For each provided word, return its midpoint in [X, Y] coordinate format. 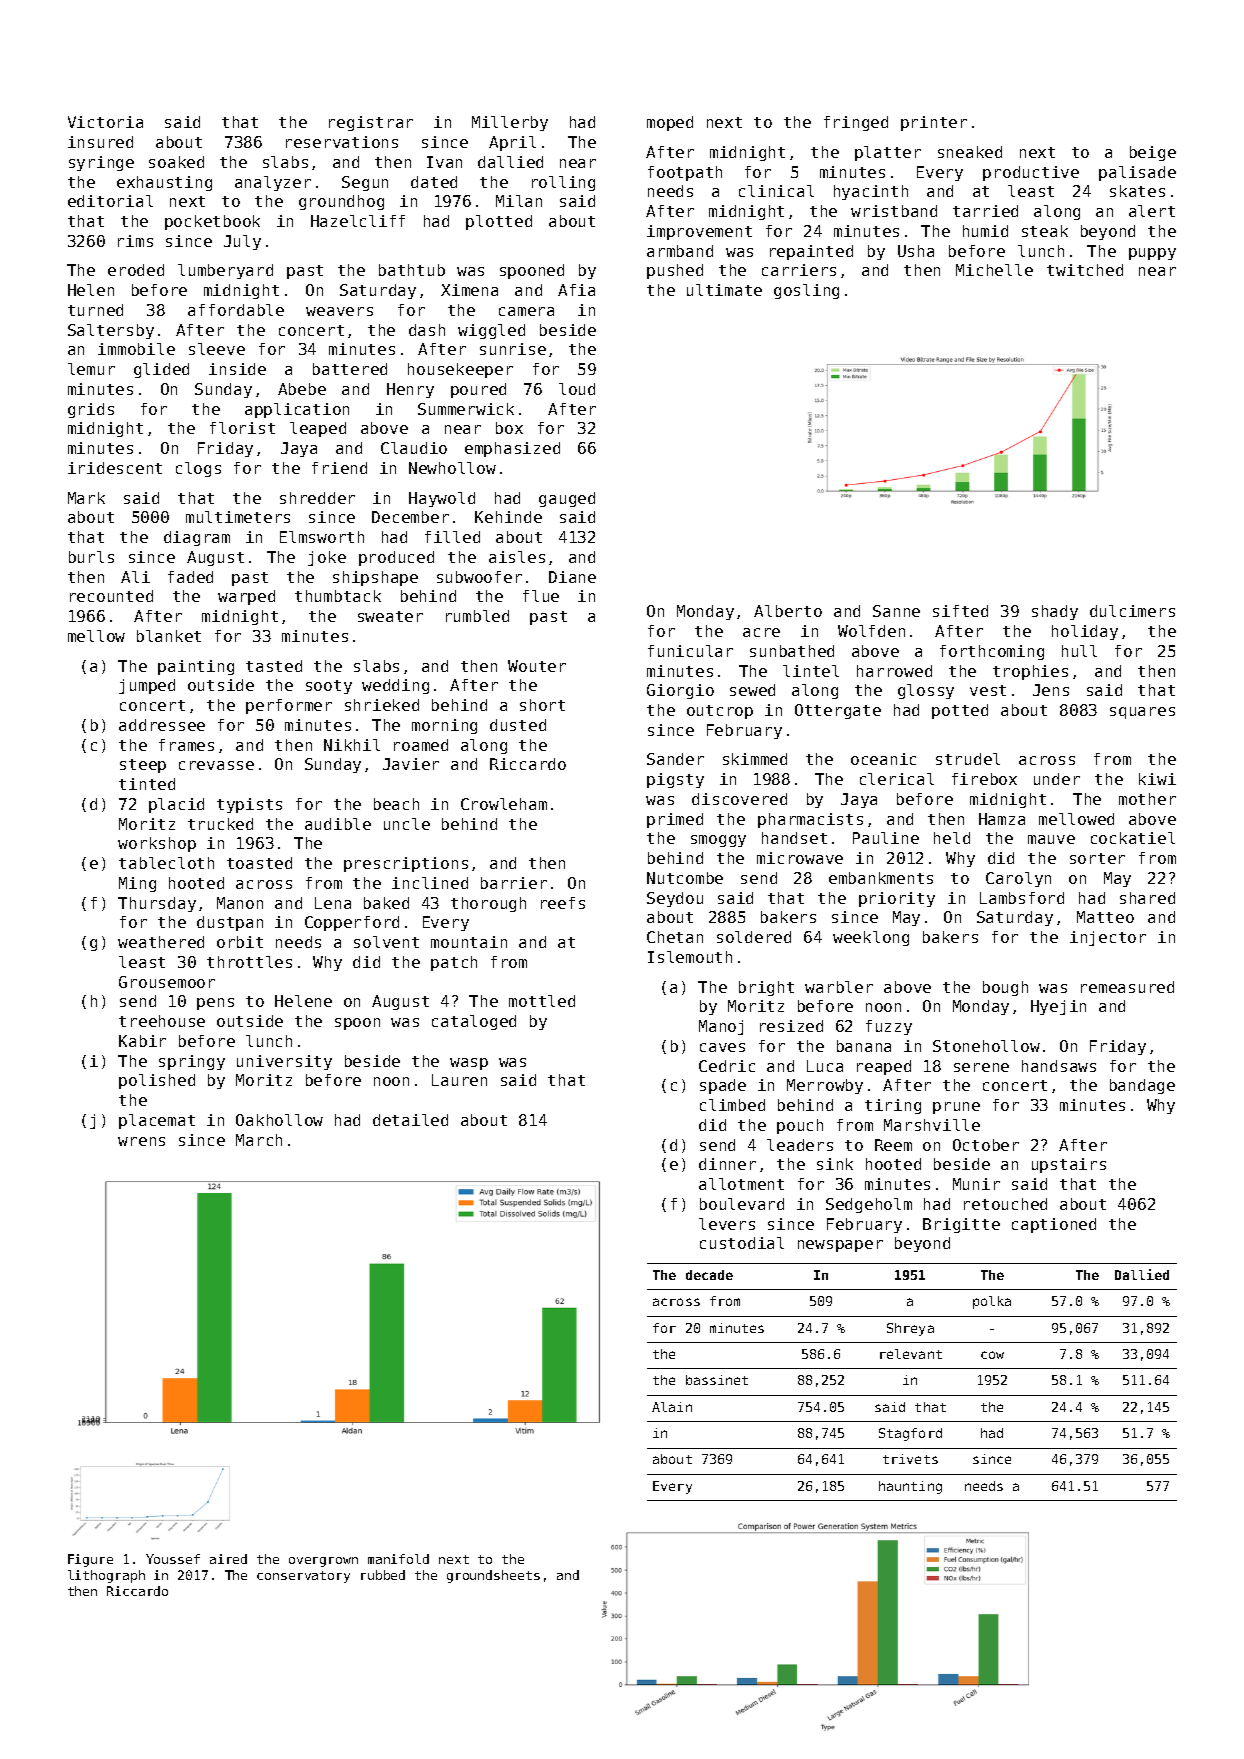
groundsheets [493, 1576]
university [284, 1062]
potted [960, 711]
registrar [371, 123]
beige [1153, 153]
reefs [563, 903]
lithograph [106, 1576]
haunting [910, 1487]
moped [670, 123]
